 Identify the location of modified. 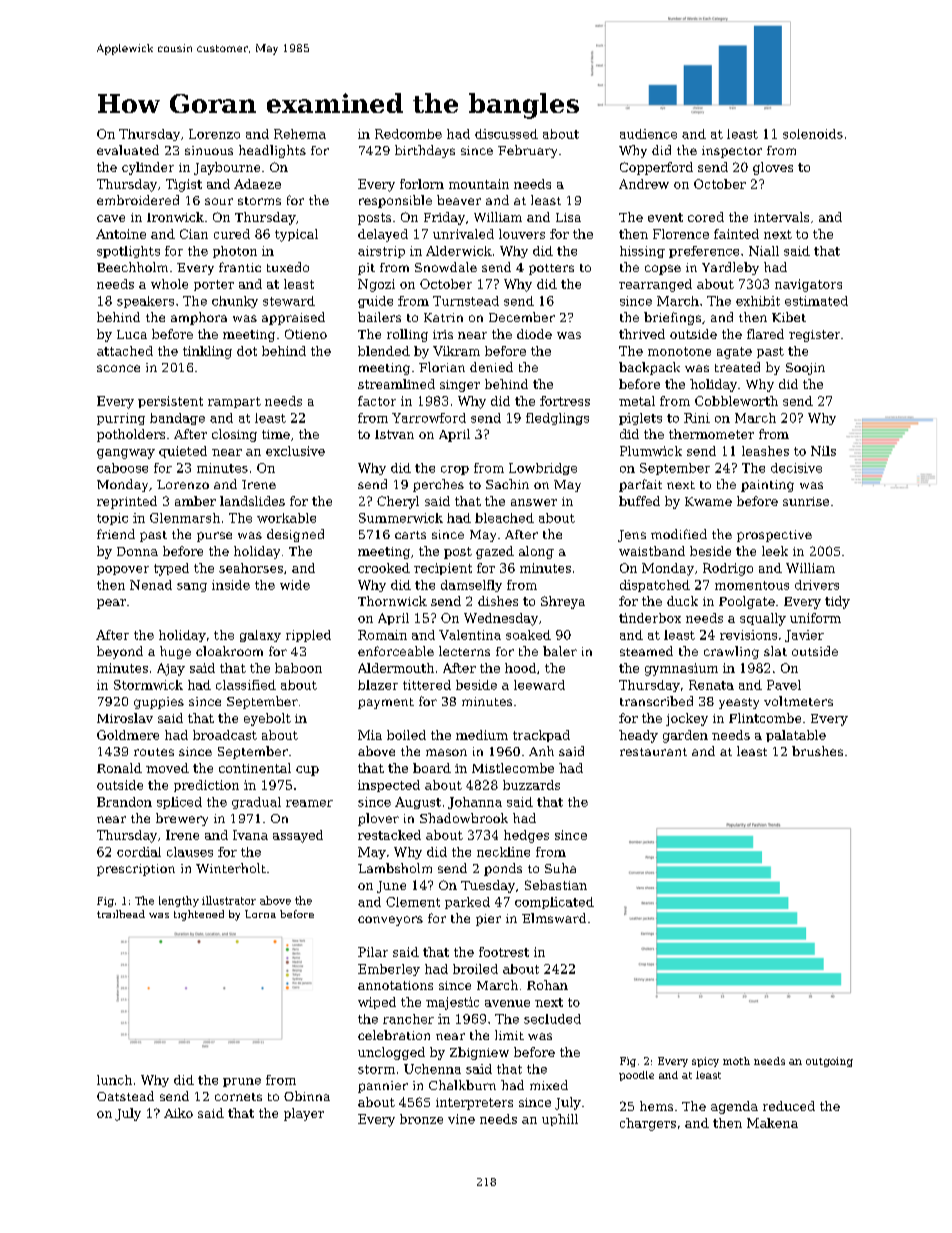
(679, 534).
